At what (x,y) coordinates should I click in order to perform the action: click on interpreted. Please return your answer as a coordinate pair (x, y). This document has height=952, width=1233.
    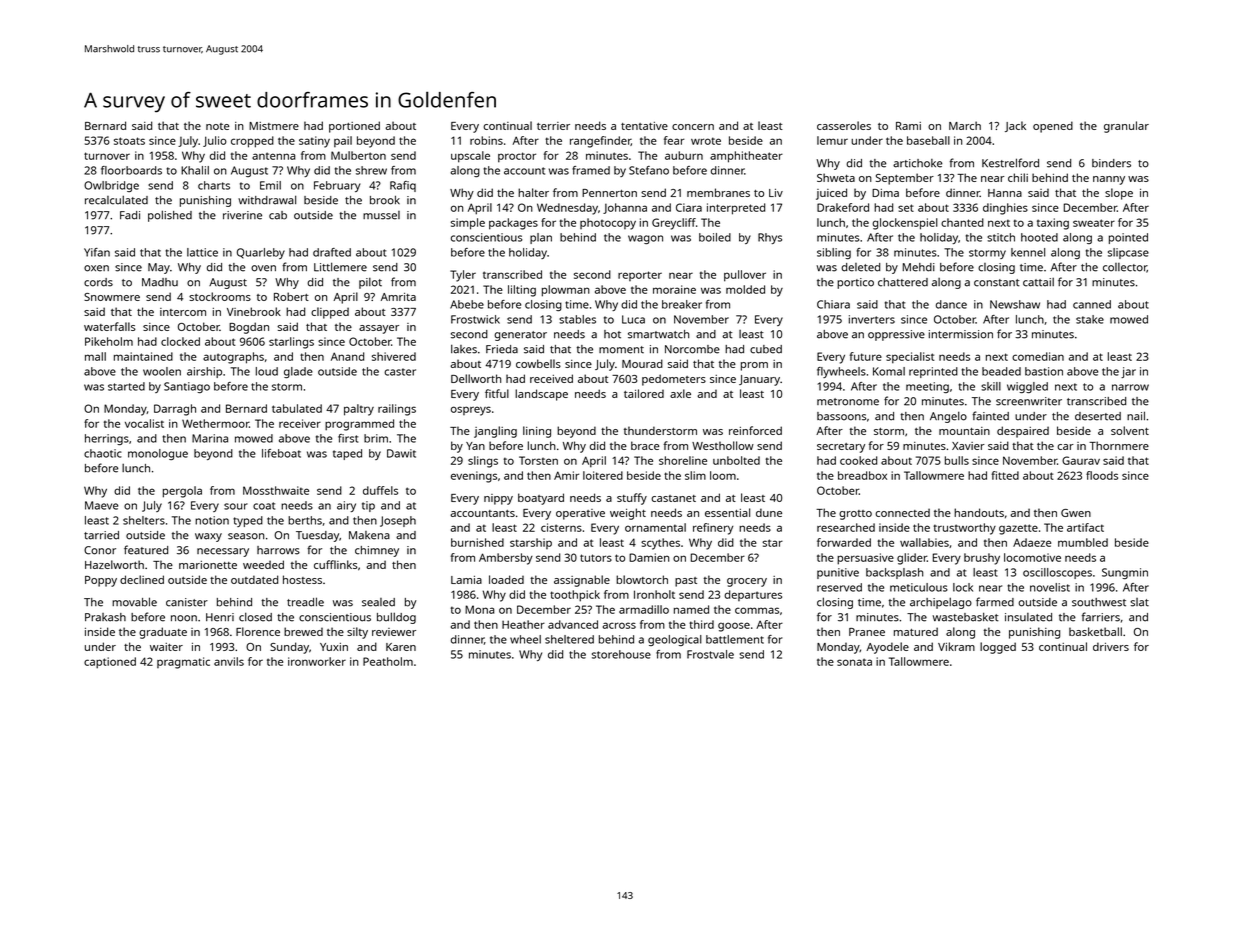
    Looking at the image, I should click on (736, 209).
